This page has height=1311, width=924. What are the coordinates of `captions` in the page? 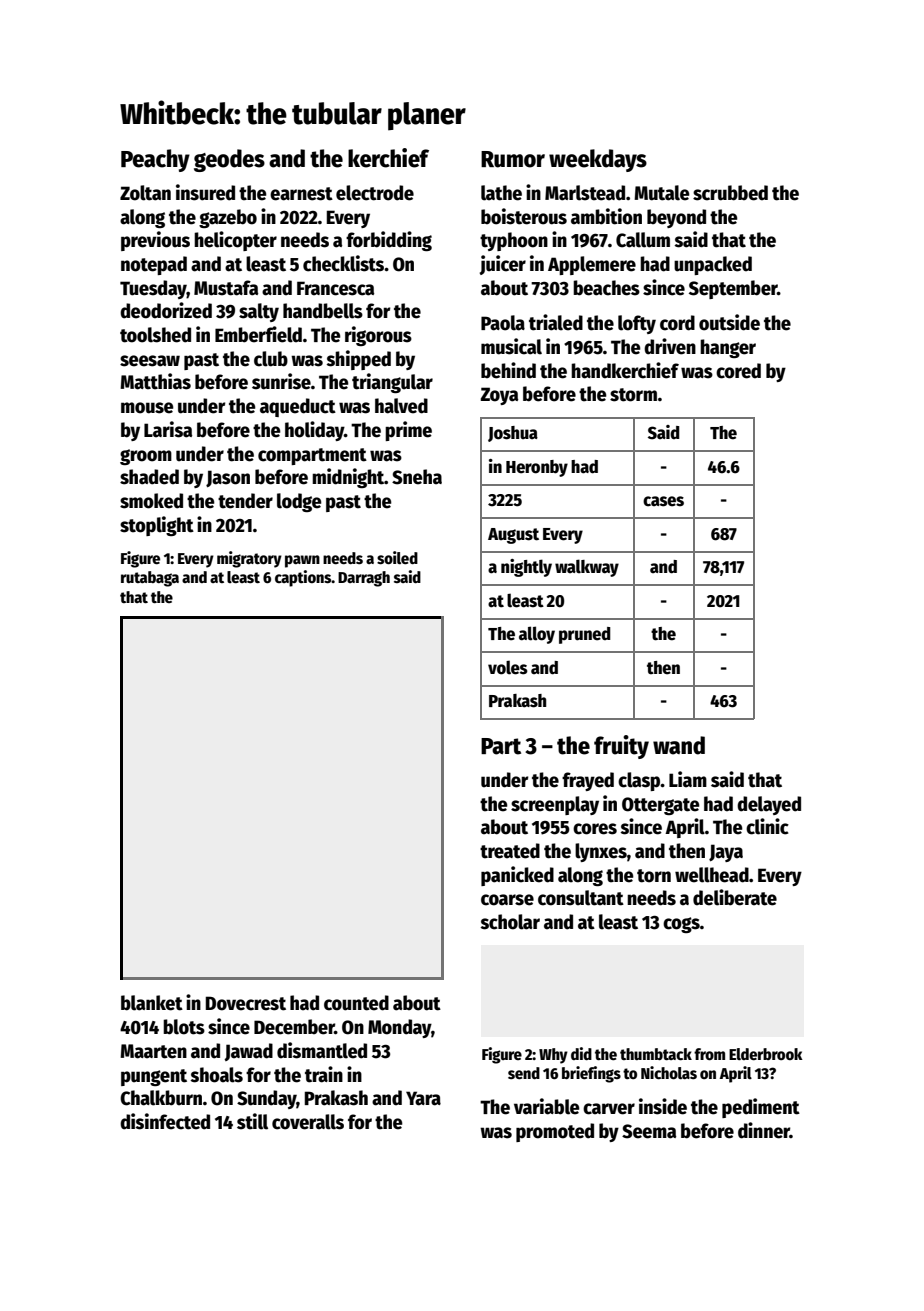 It's located at (303, 578).
